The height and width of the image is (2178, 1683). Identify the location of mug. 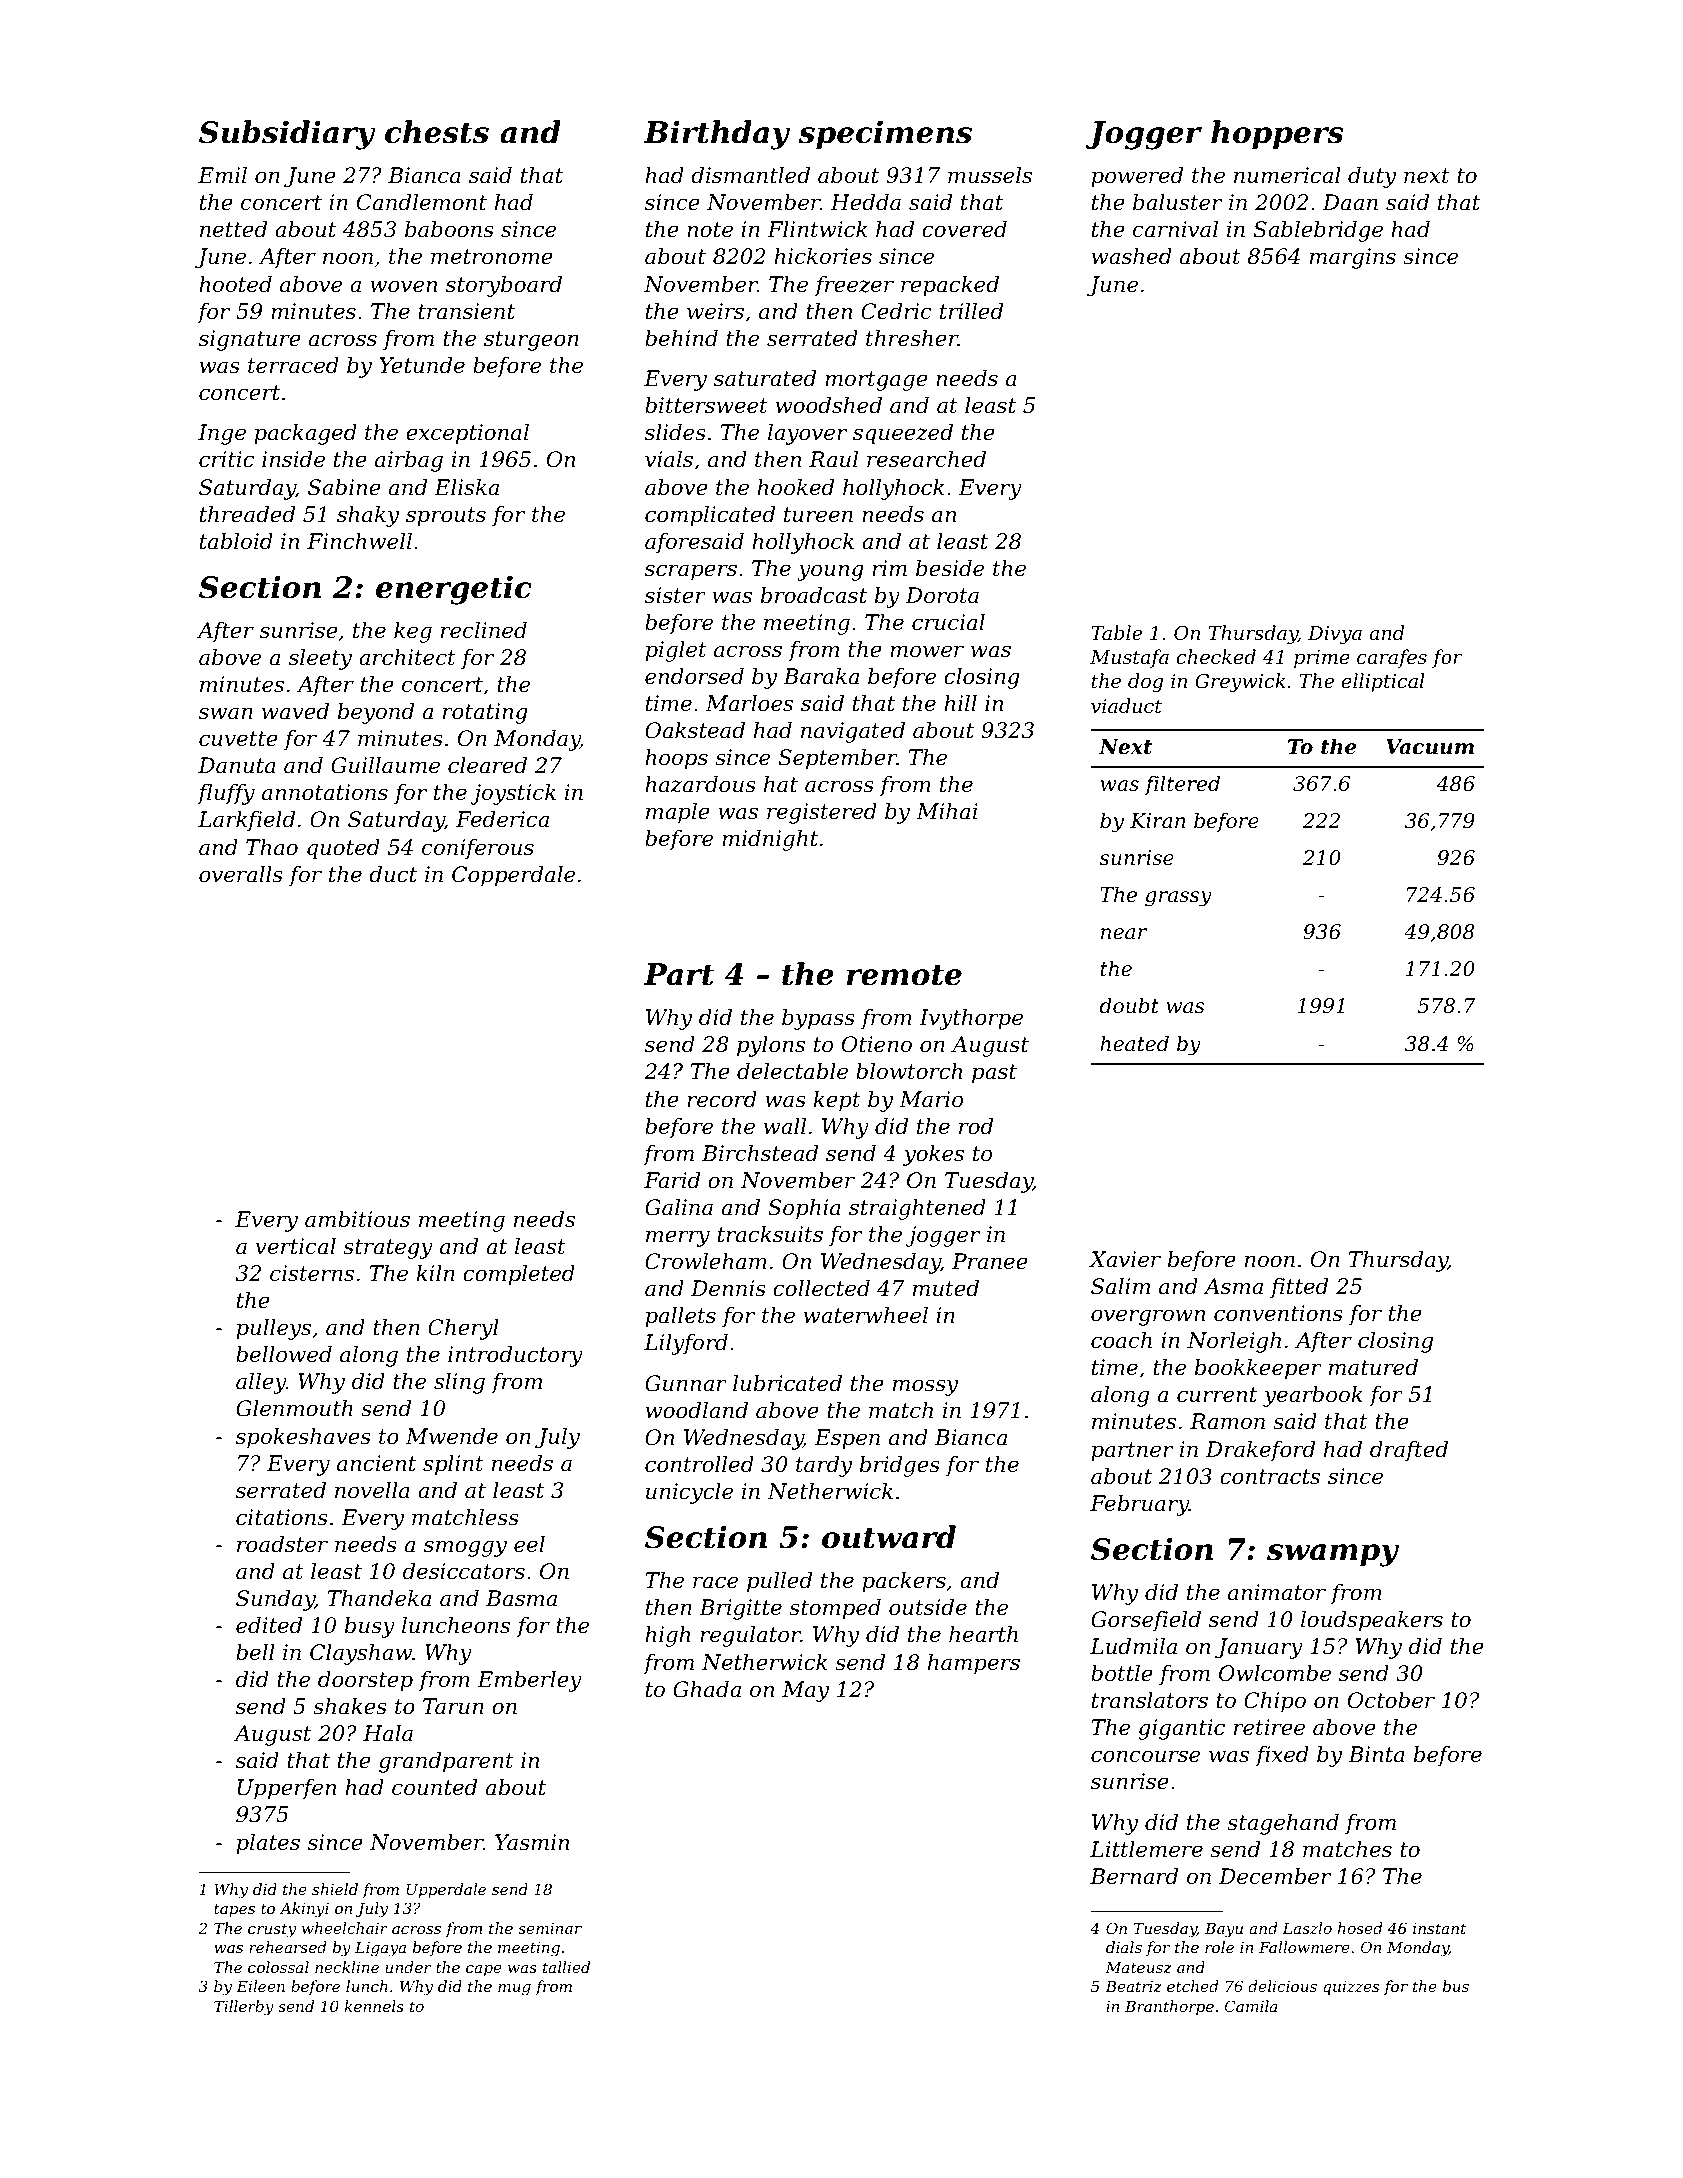
(514, 1990).
